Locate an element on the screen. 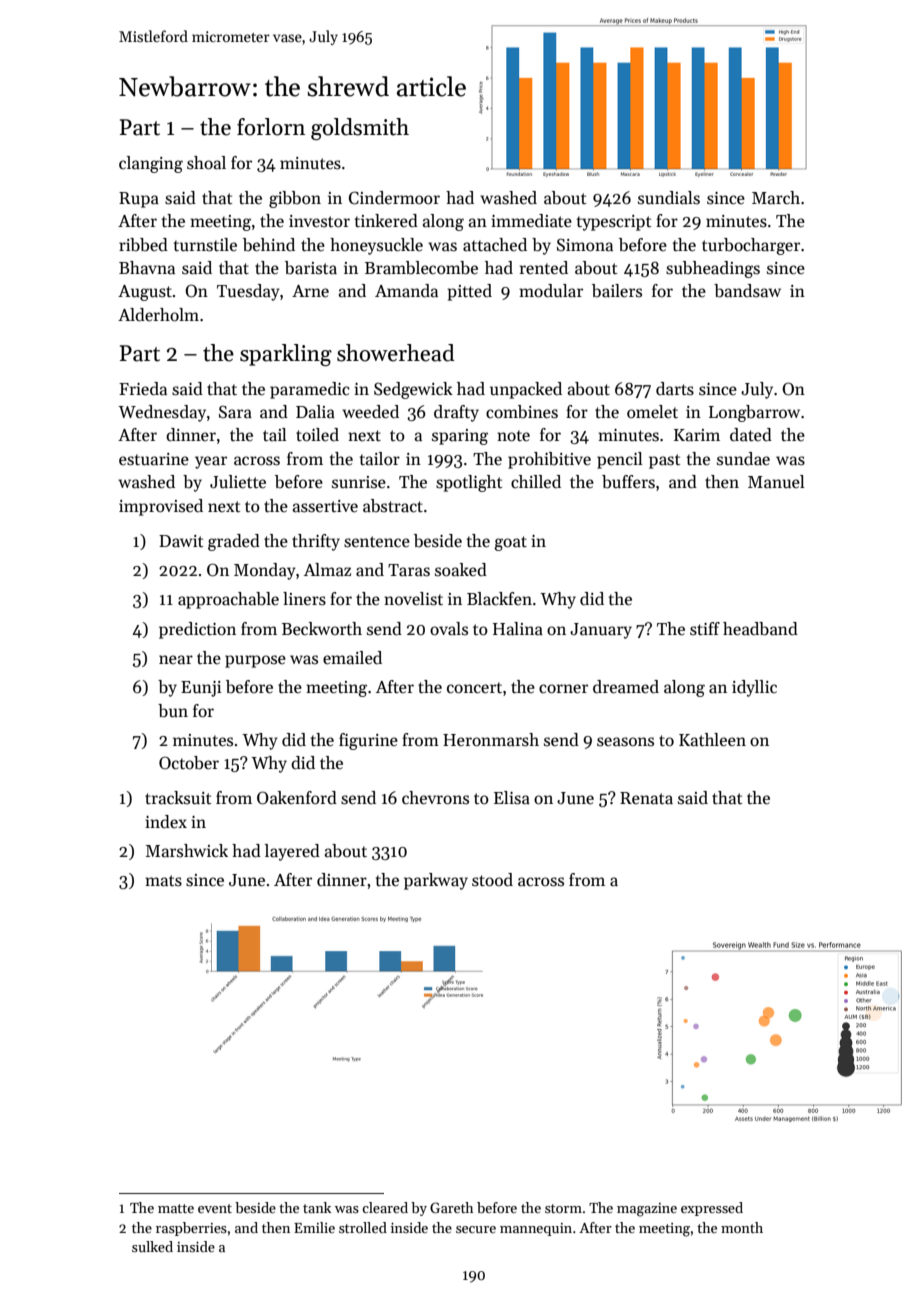 The width and height of the screenshot is (924, 1308). modular is located at coordinates (551, 291).
